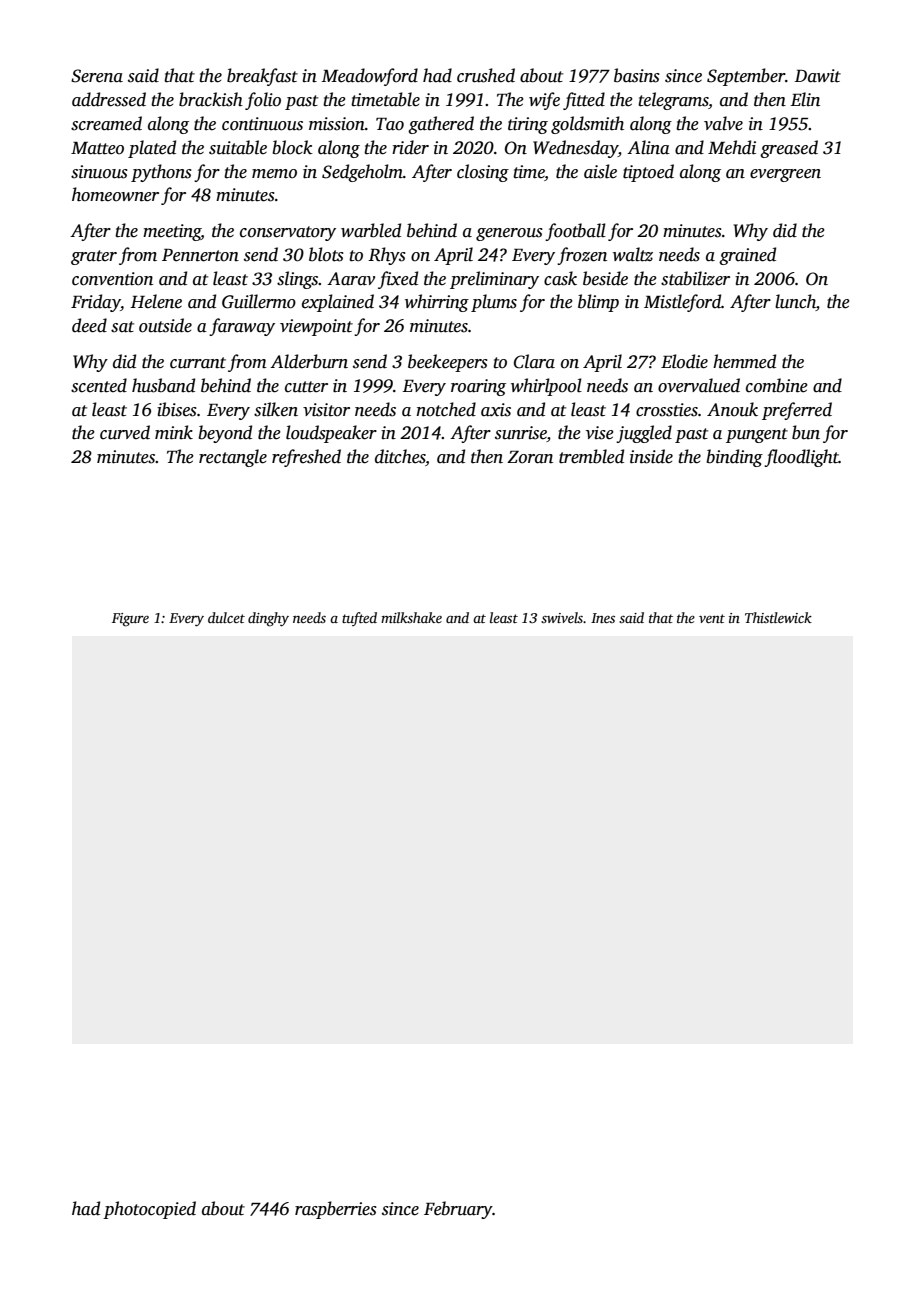 The width and height of the screenshot is (924, 1311). I want to click on Thistlewick, so click(778, 617).
